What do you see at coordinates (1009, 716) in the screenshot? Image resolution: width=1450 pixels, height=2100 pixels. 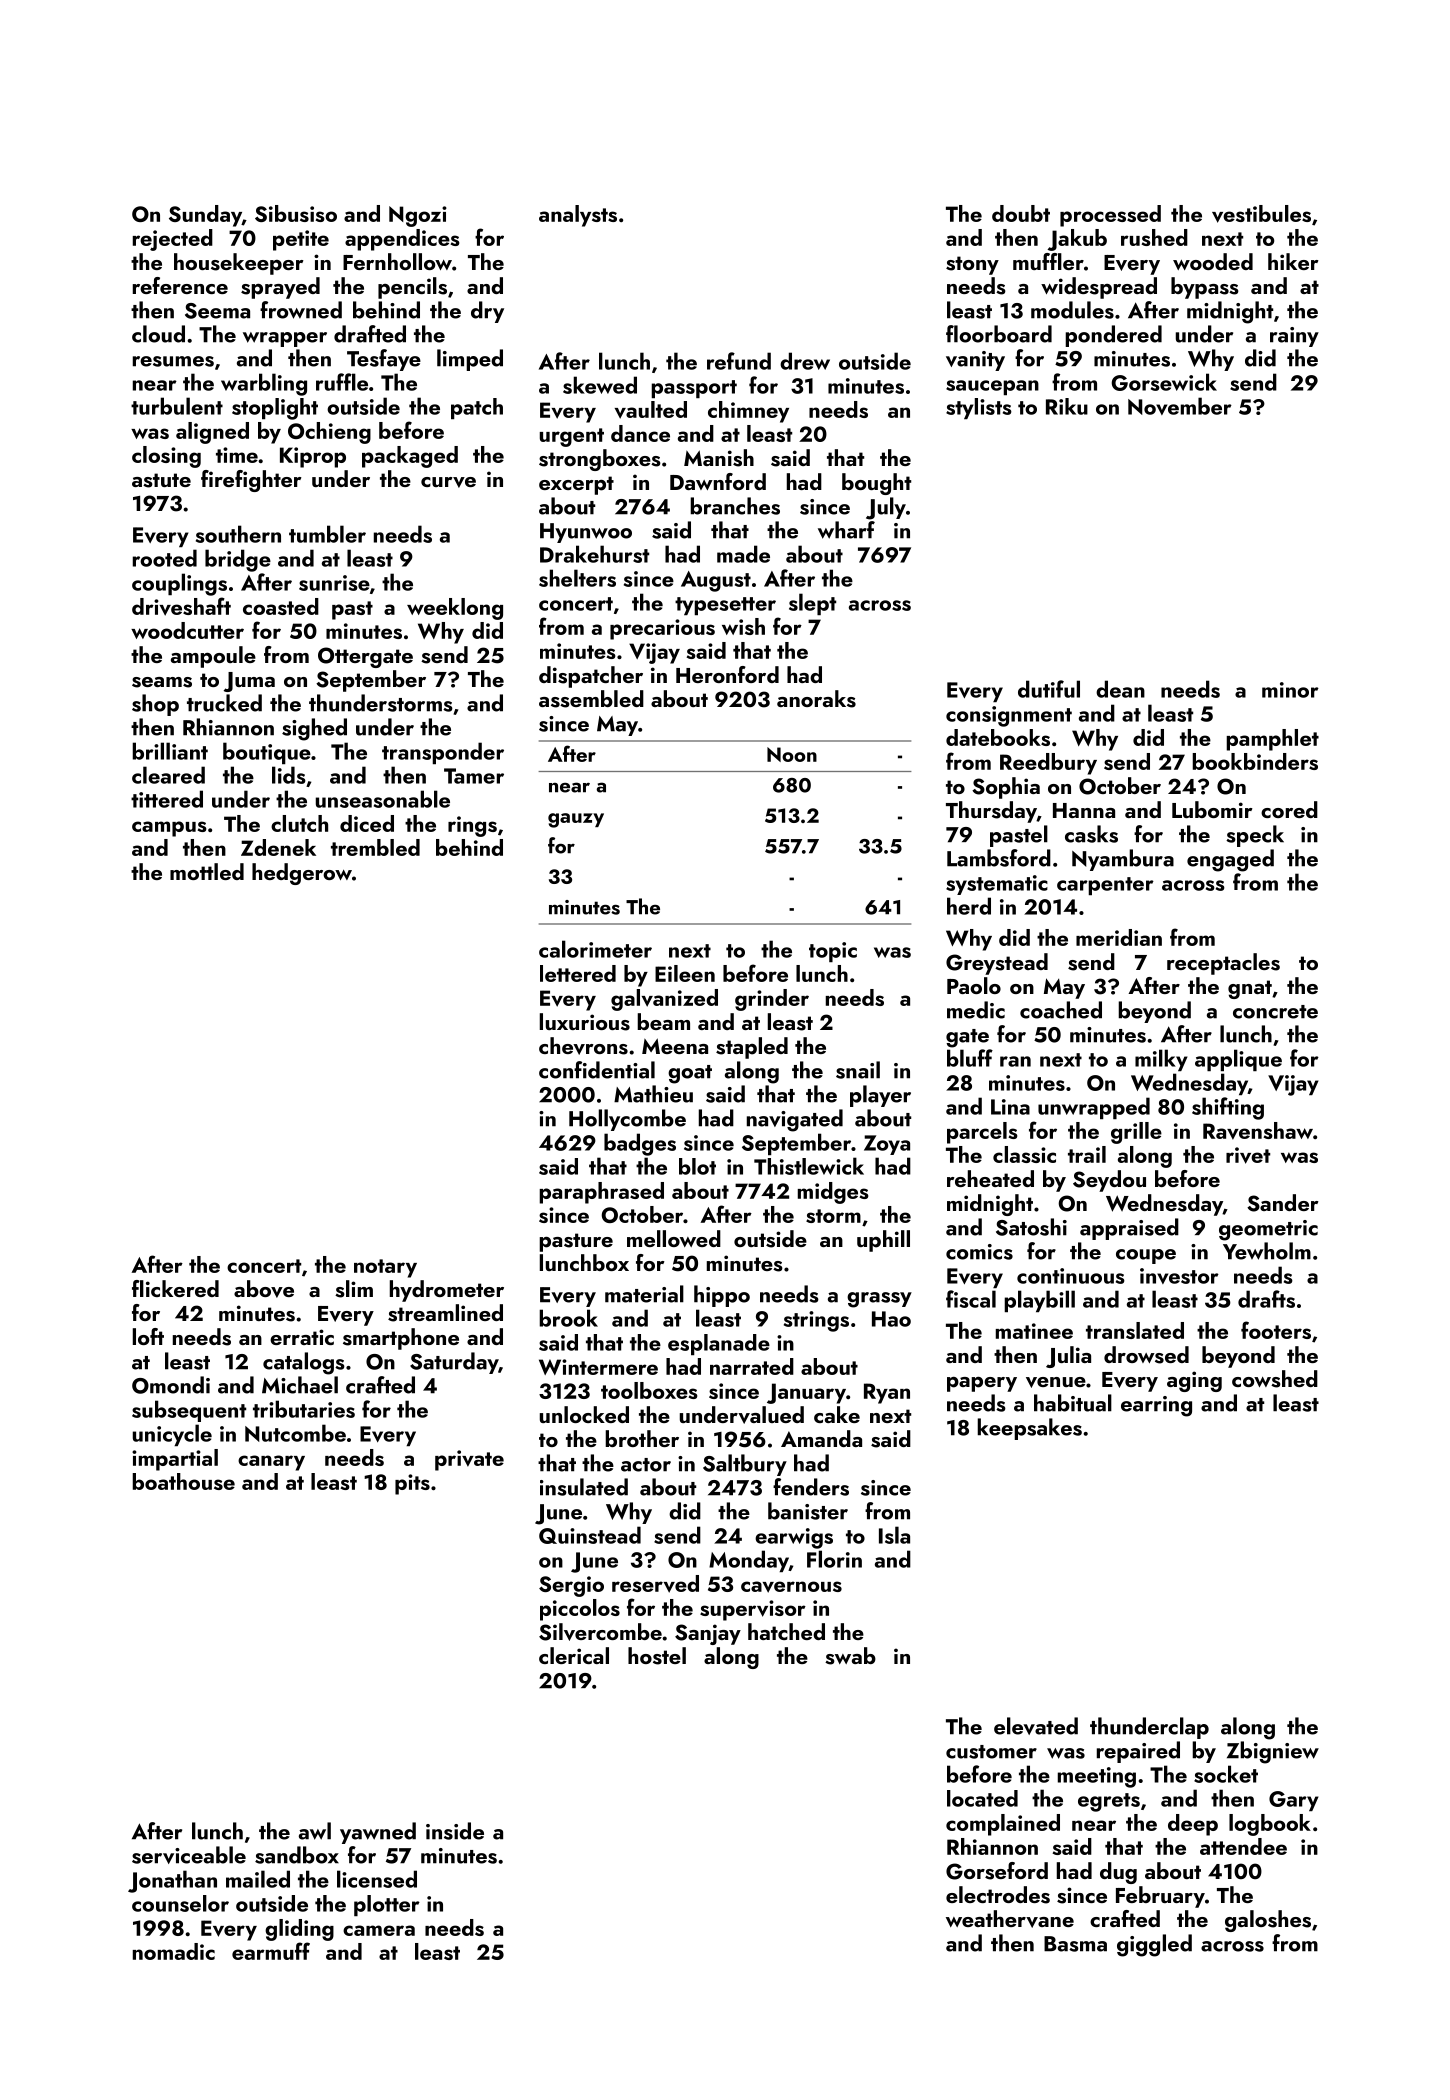 I see `consignment` at bounding box center [1009, 716].
